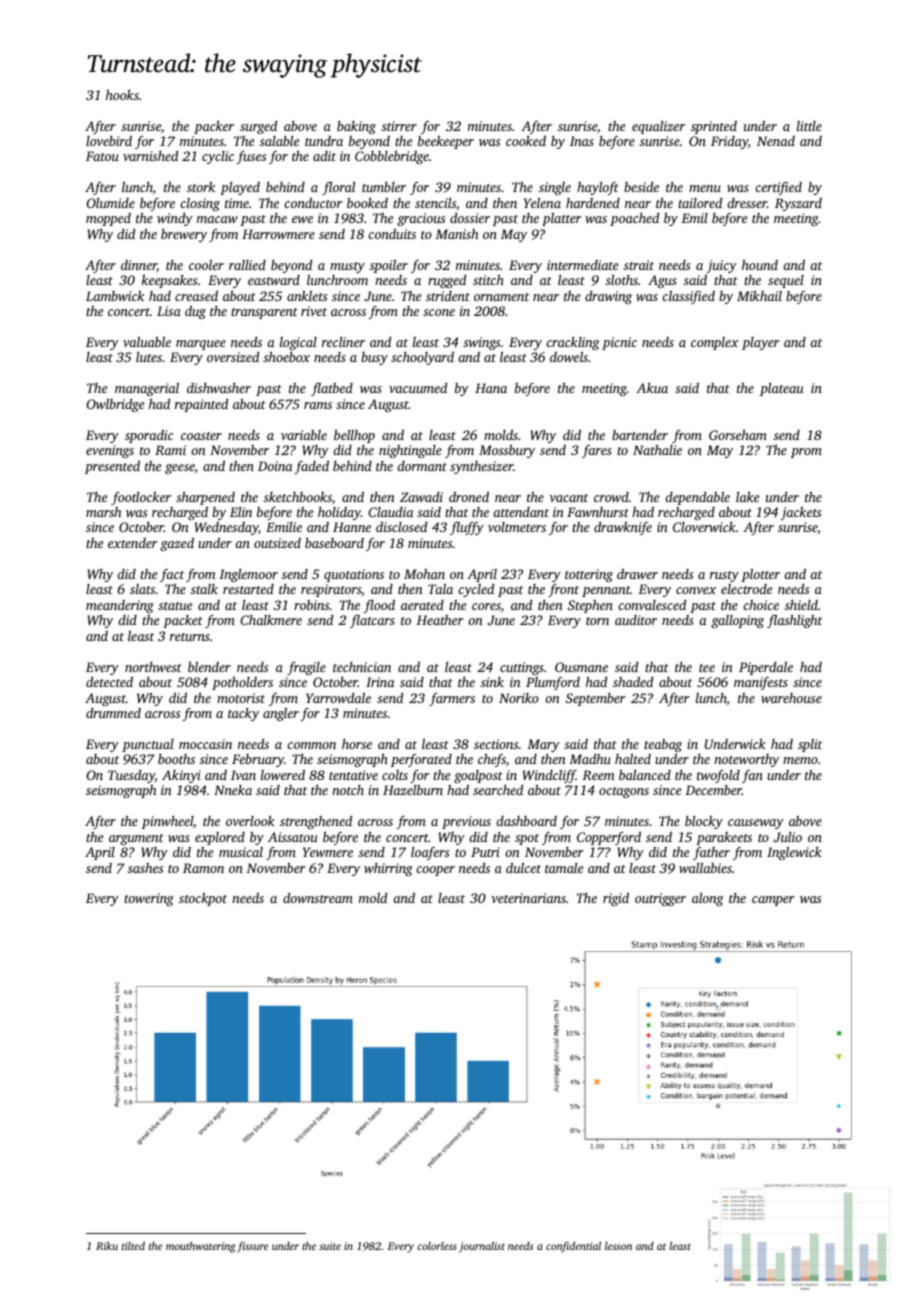 This screenshot has height=1316, width=908. Describe the element at coordinates (109, 141) in the screenshot. I see `lovebird` at that location.
